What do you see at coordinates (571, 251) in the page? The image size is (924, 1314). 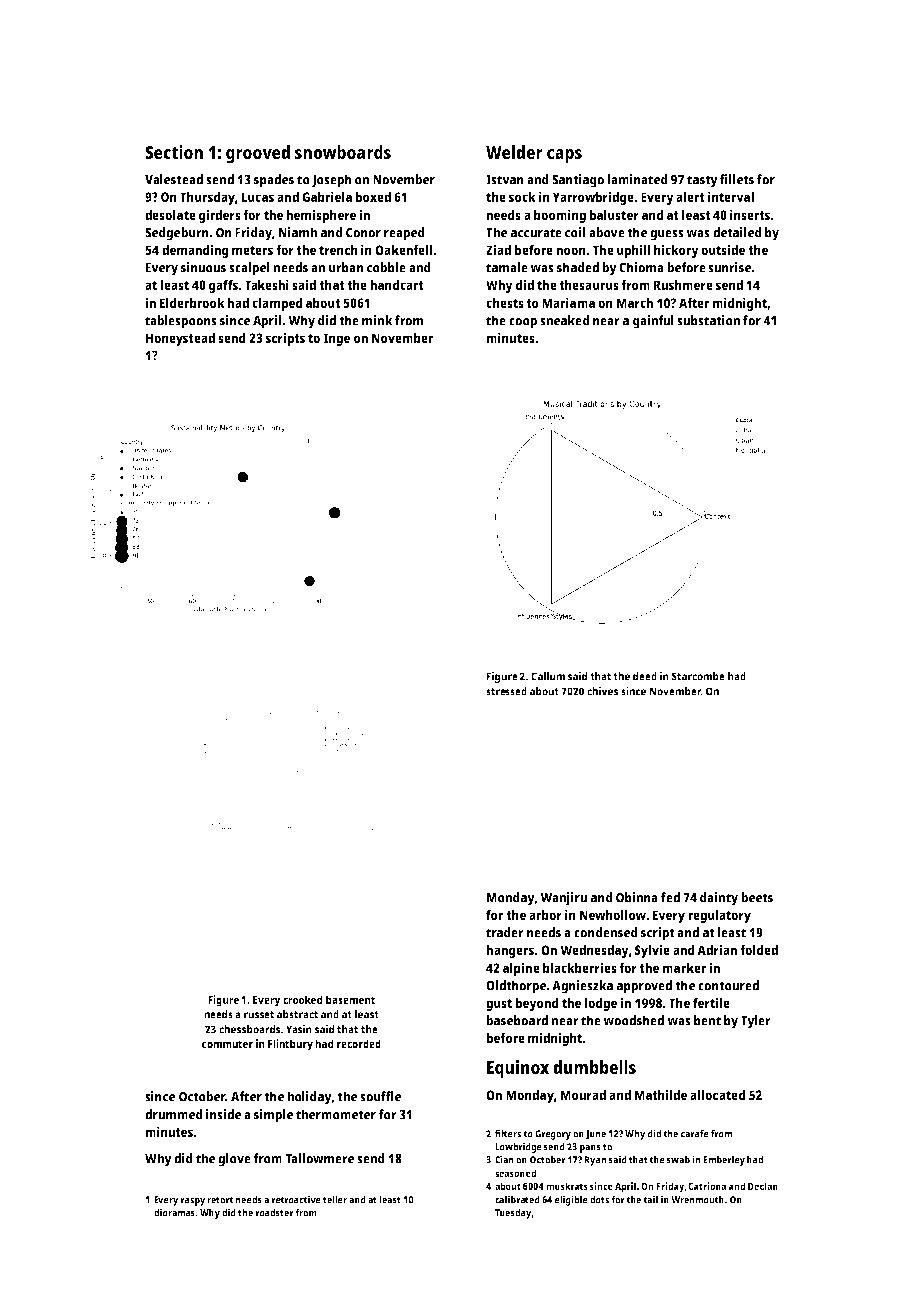 I see `noon` at bounding box center [571, 251].
